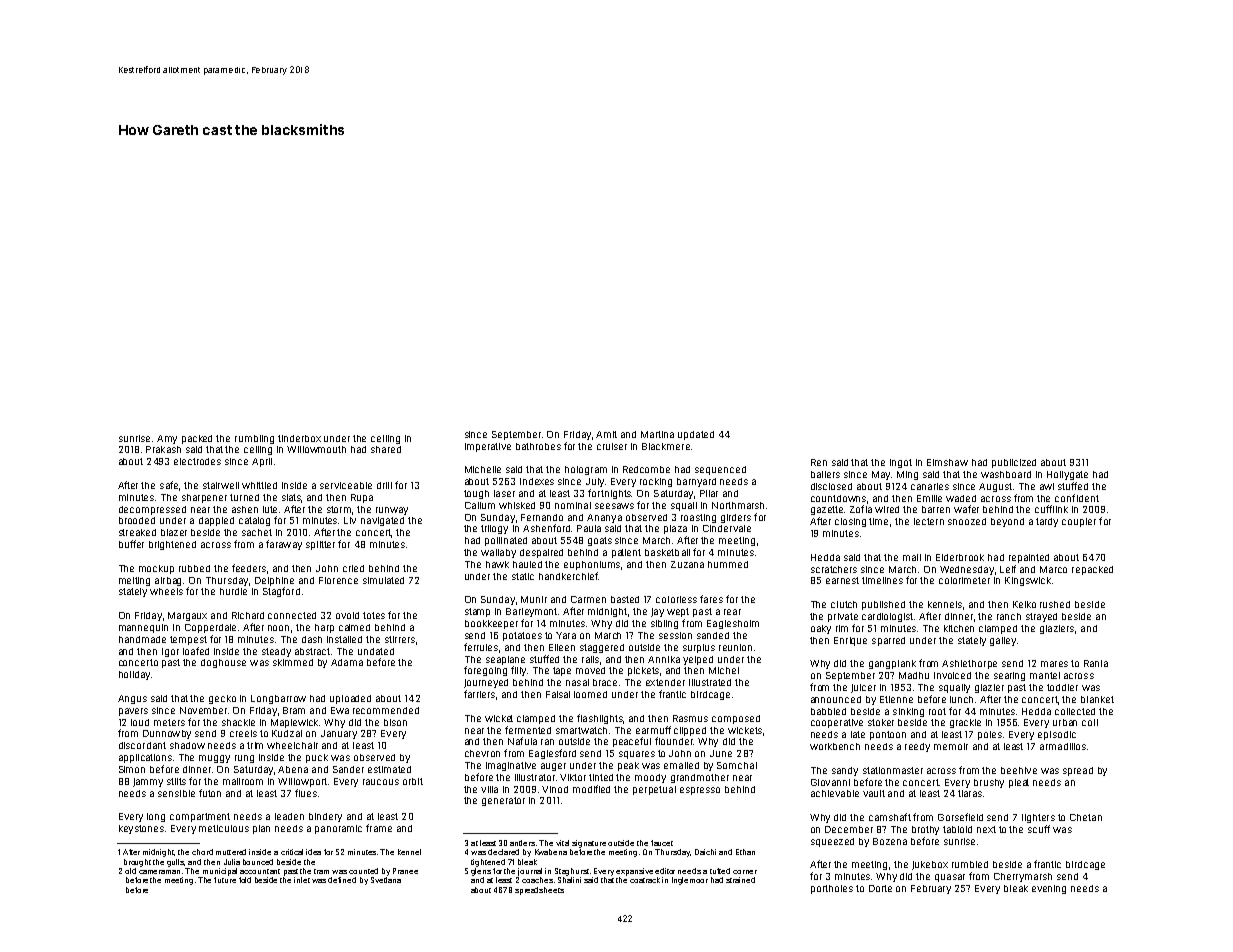 Image resolution: width=1233 pixels, height=952 pixels. I want to click on inlet, so click(302, 880).
